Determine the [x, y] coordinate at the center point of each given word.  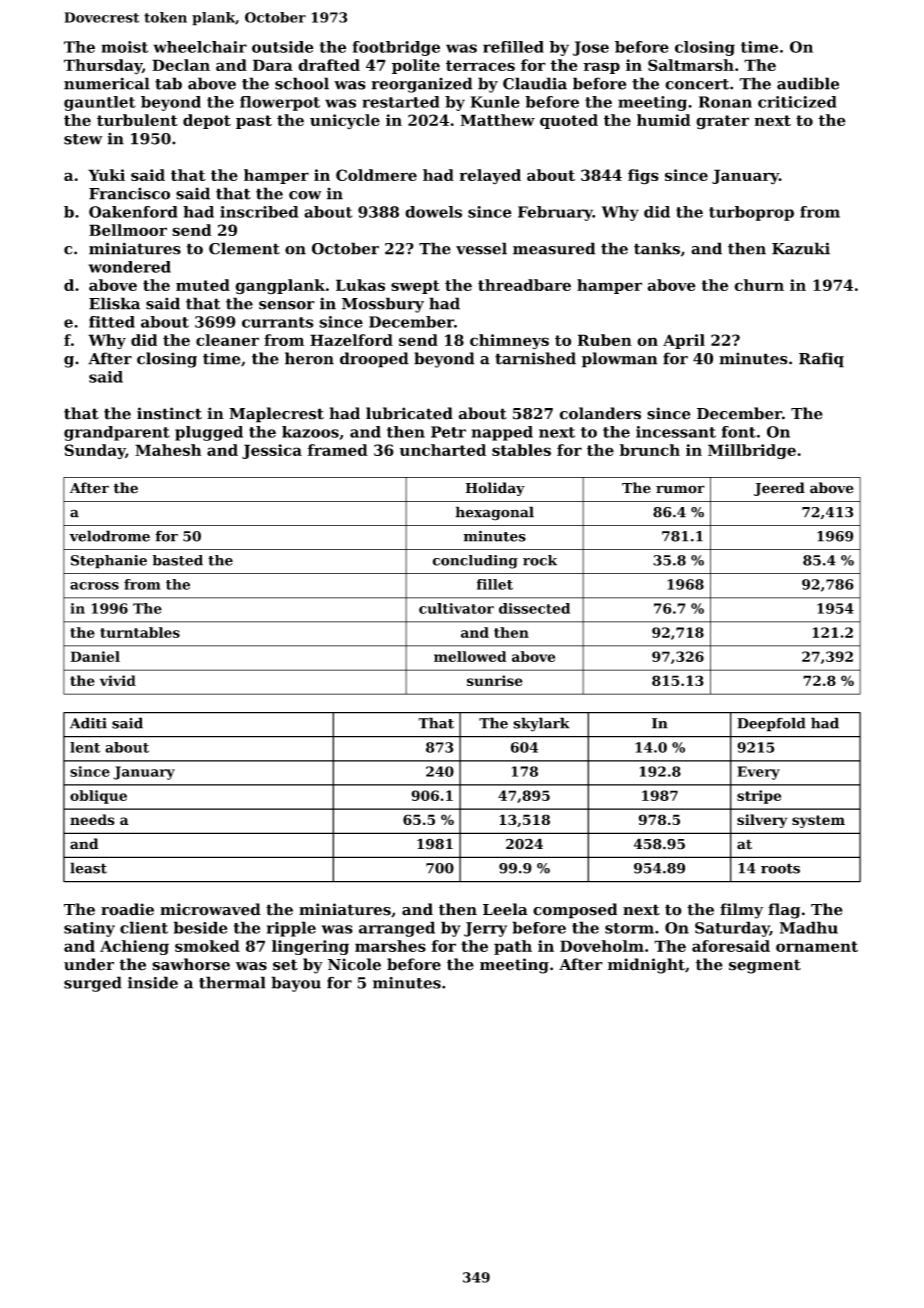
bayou [296, 984]
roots [780, 868]
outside [283, 47]
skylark [541, 724]
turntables [140, 632]
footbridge [396, 48]
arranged [397, 929]
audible [808, 83]
